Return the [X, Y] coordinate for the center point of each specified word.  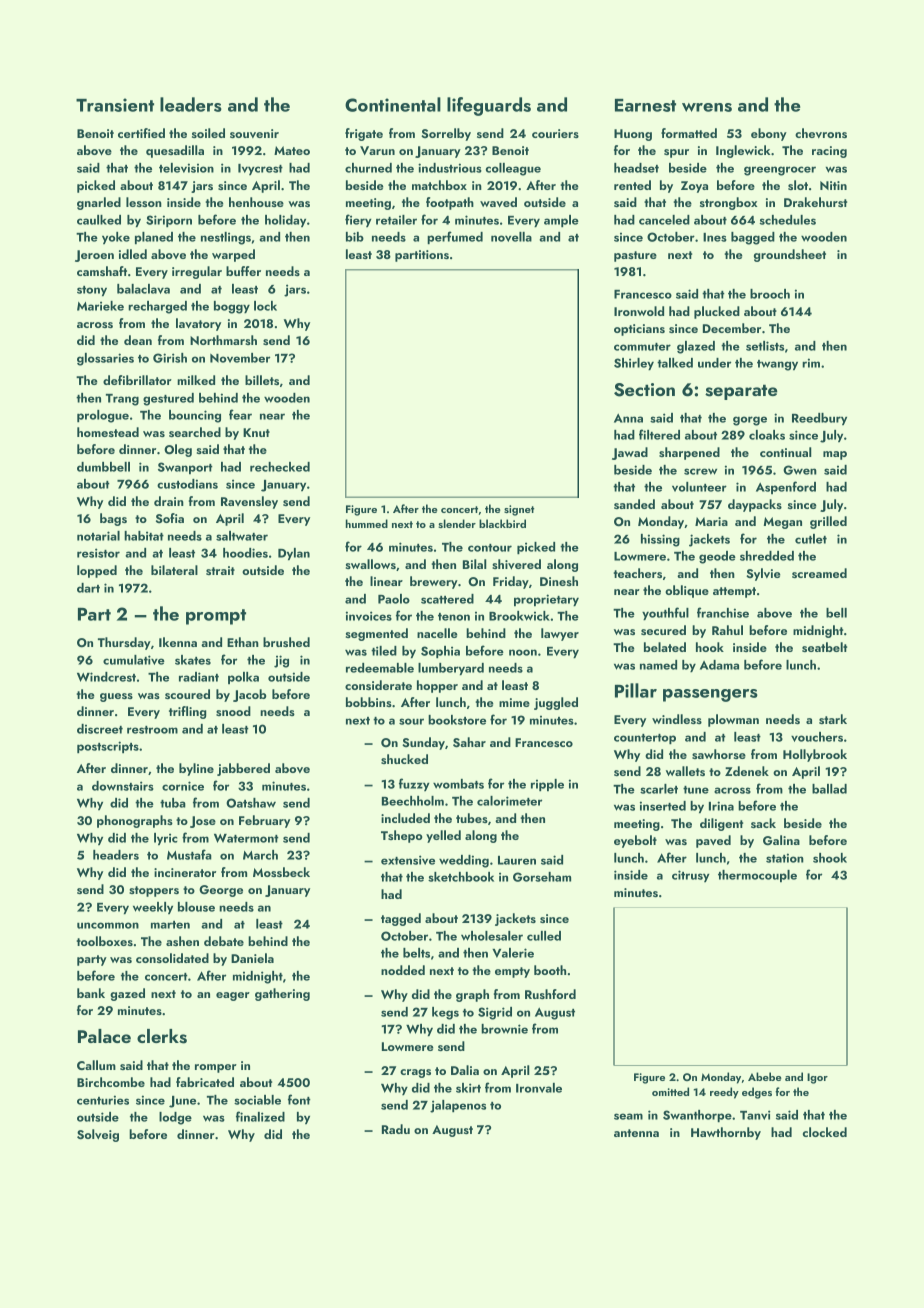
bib [355, 237]
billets [262, 380]
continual [786, 452]
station [785, 858]
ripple [547, 785]
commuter [642, 347]
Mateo [292, 150]
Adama [719, 665]
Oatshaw [251, 803]
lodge [175, 1118]
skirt [468, 1088]
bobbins [369, 702]
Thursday [124, 643]
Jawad [630, 453]
